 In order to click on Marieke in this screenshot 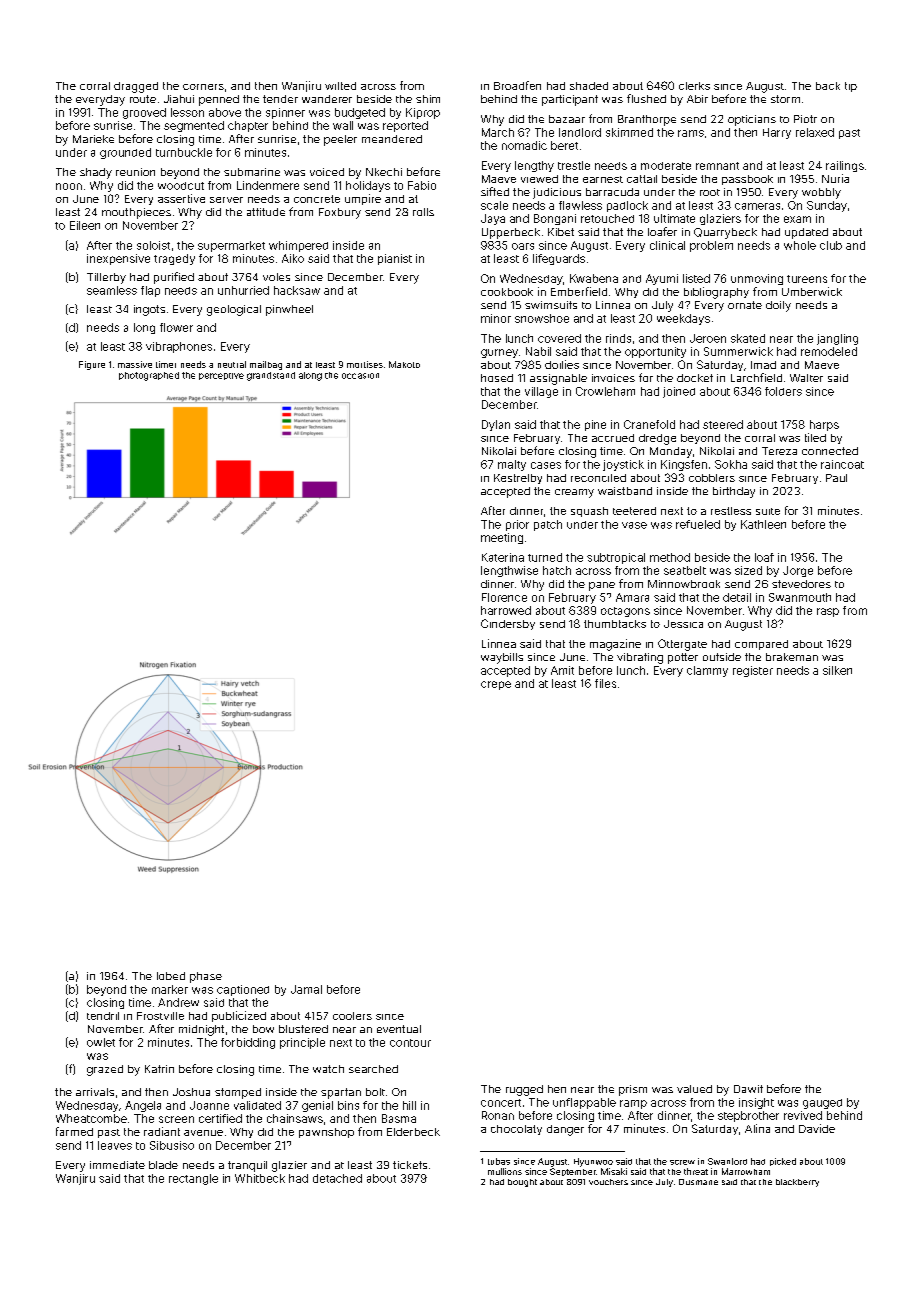, I will do `click(93, 139)`.
